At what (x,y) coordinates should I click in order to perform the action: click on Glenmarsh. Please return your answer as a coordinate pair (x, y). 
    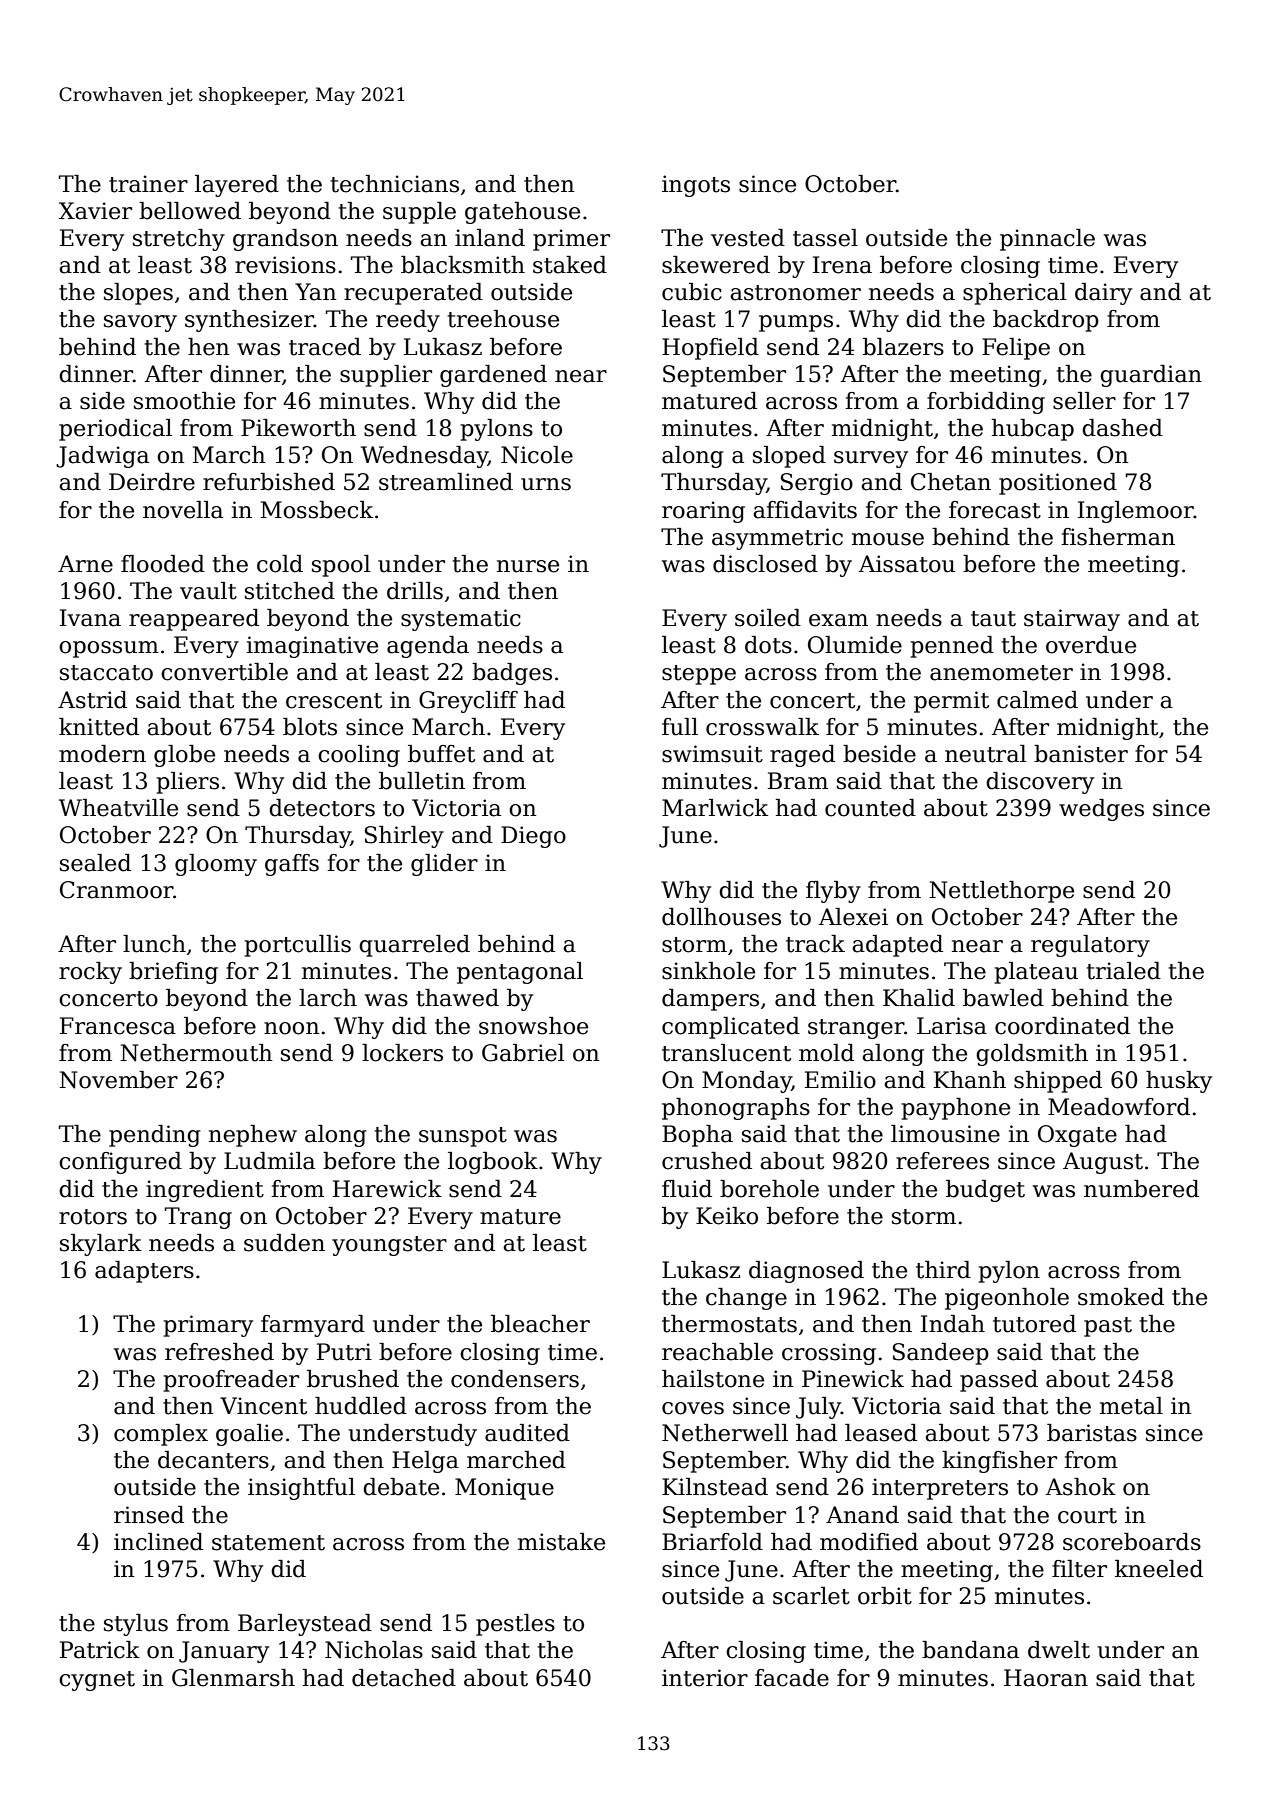
    Looking at the image, I should click on (233, 1678).
